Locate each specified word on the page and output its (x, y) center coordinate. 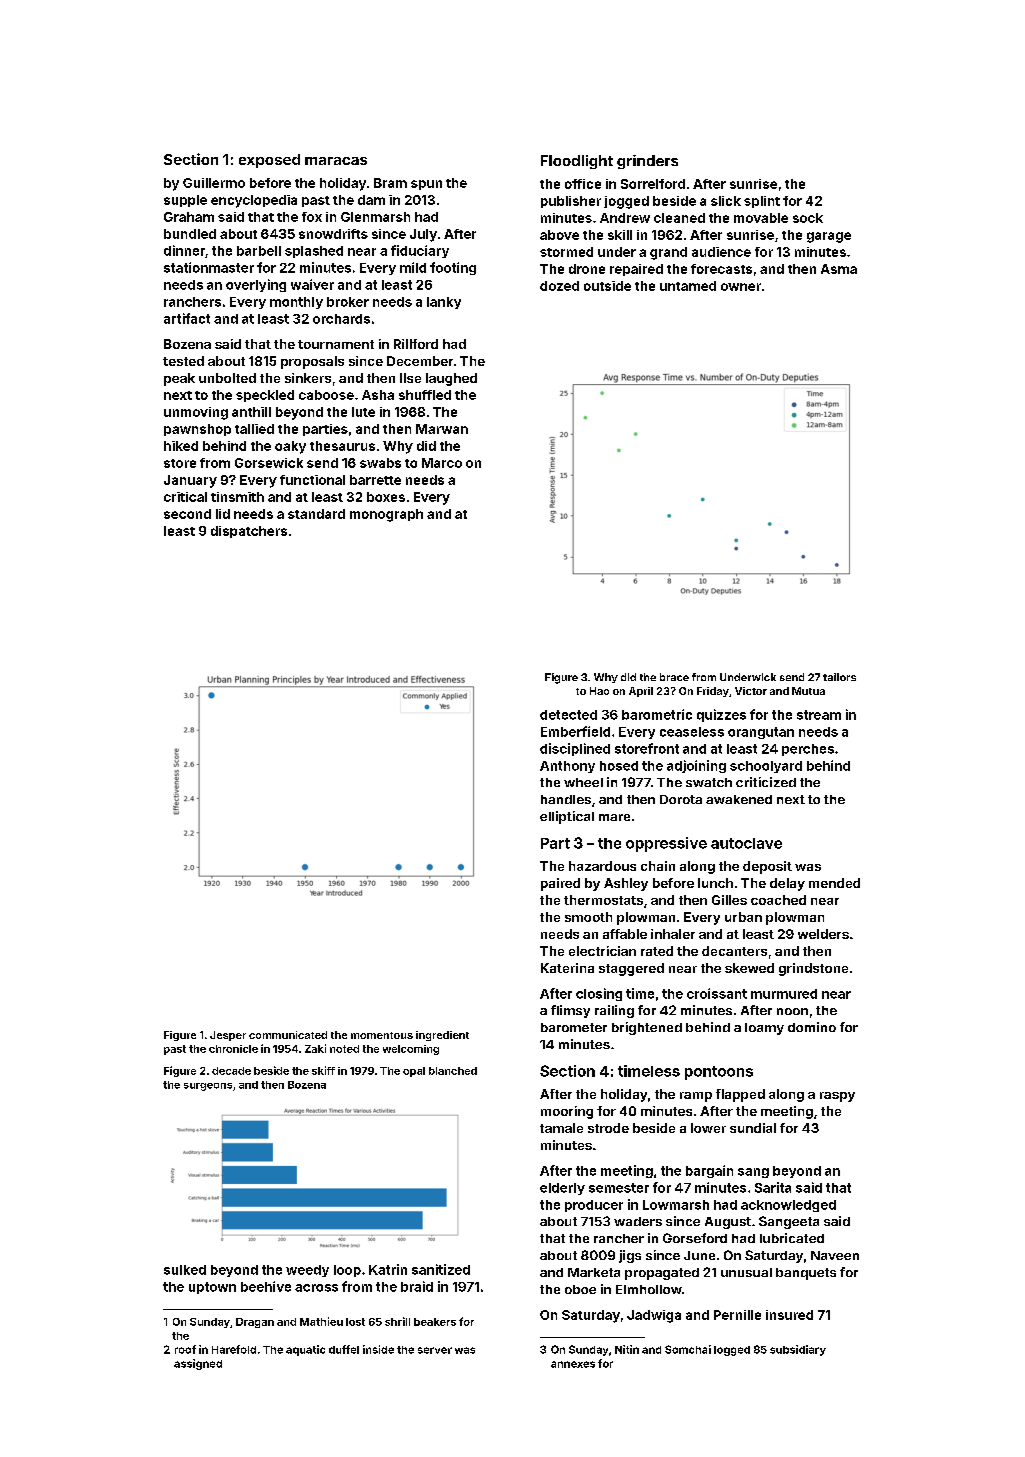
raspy (837, 1097)
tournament (336, 344)
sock (808, 218)
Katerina (567, 968)
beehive (266, 1286)
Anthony (567, 767)
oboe (580, 1289)
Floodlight (577, 162)
